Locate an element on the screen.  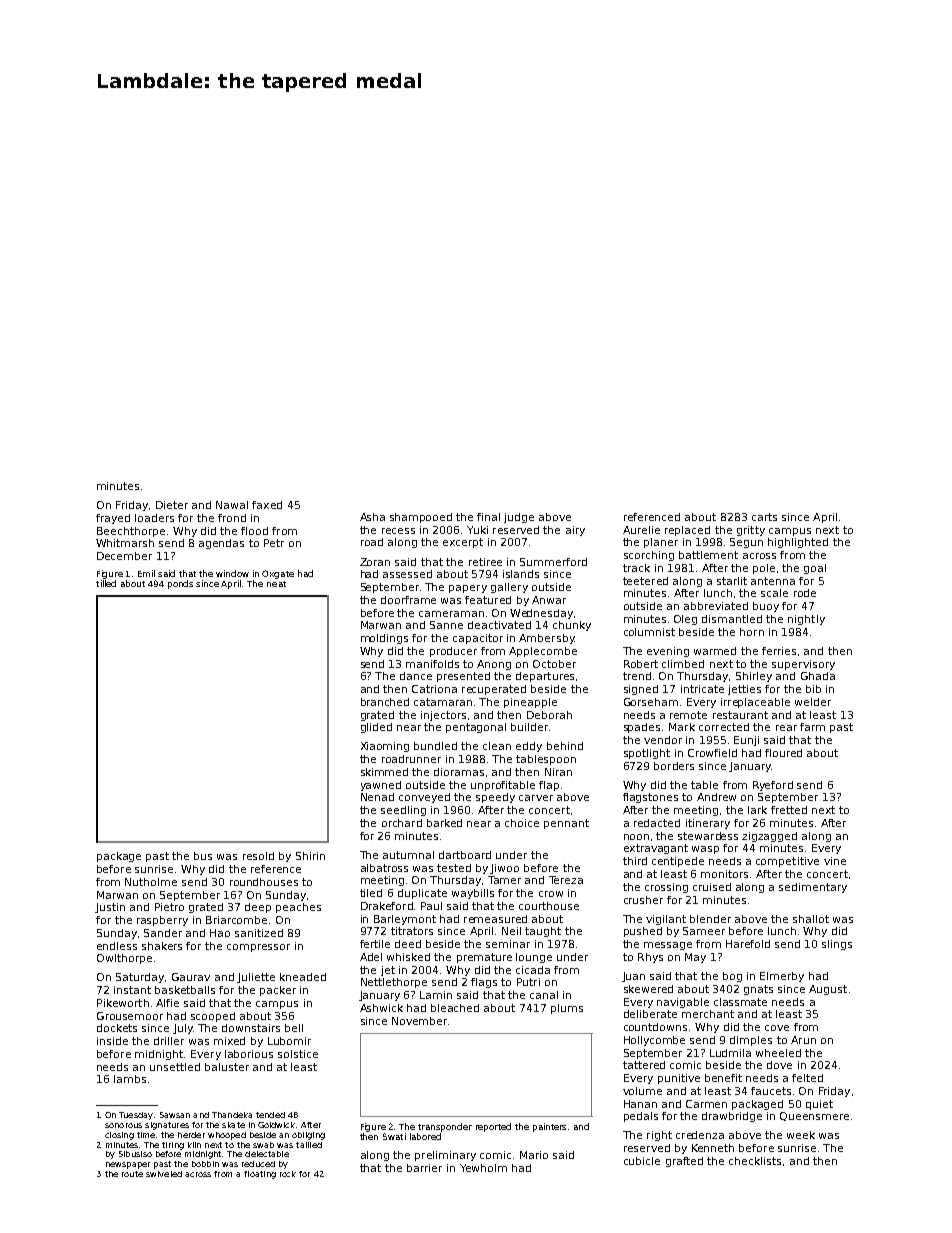
dioramas is located at coordinates (459, 772).
